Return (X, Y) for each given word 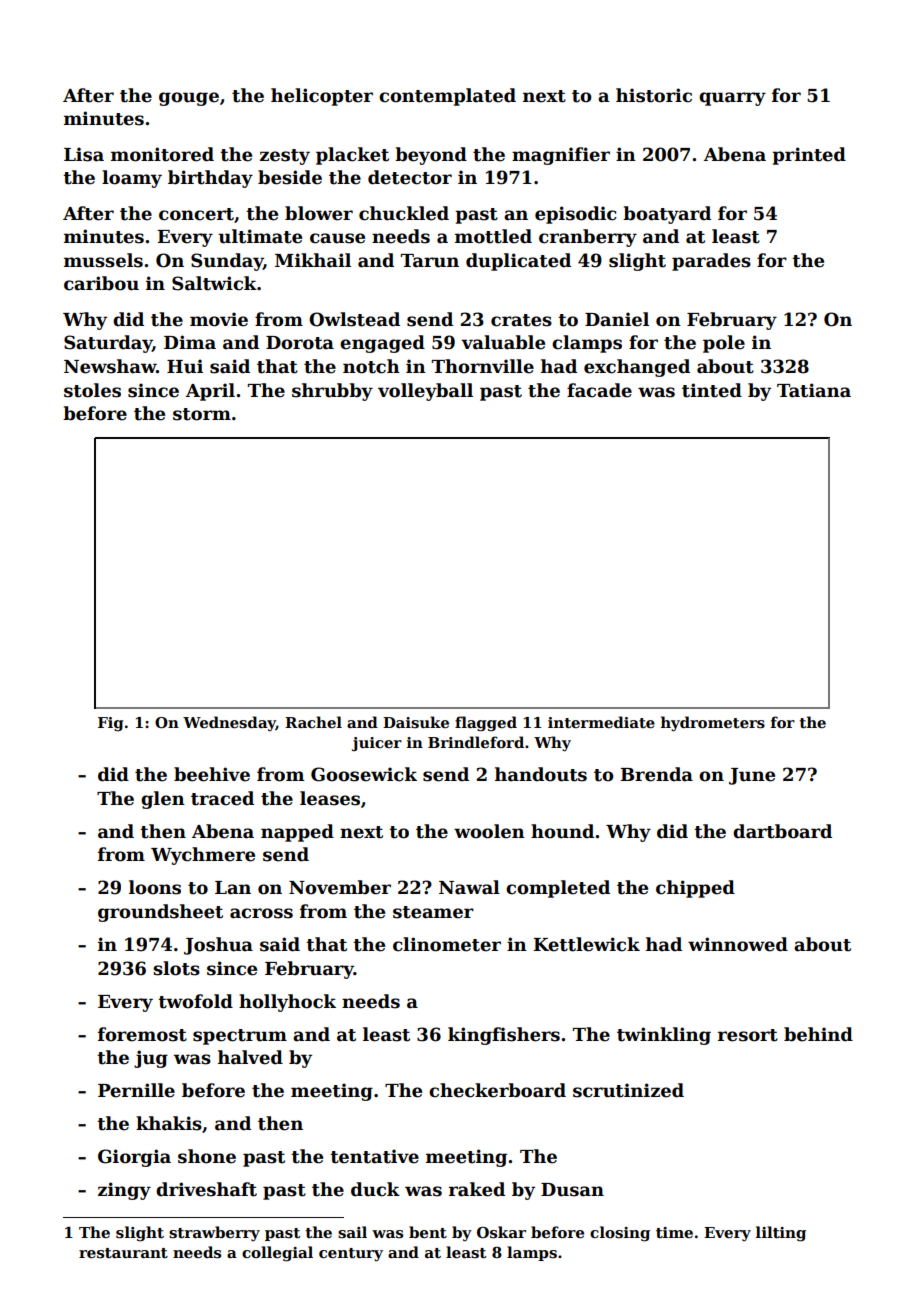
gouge (189, 99)
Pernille (136, 1090)
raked (477, 1189)
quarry (732, 99)
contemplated (447, 97)
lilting (781, 1234)
